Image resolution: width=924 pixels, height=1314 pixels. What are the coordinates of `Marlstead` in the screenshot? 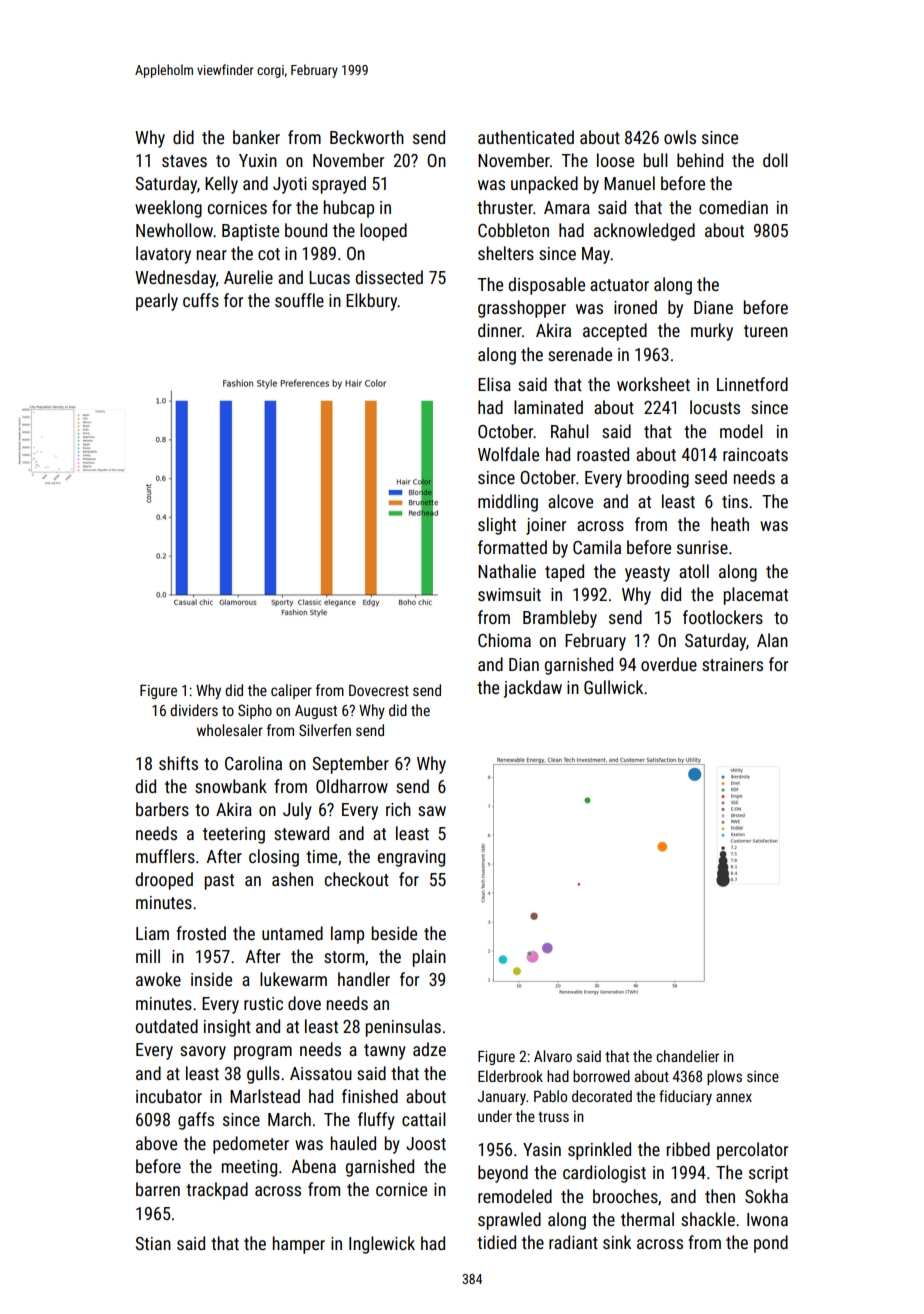 It's located at (265, 1096).
